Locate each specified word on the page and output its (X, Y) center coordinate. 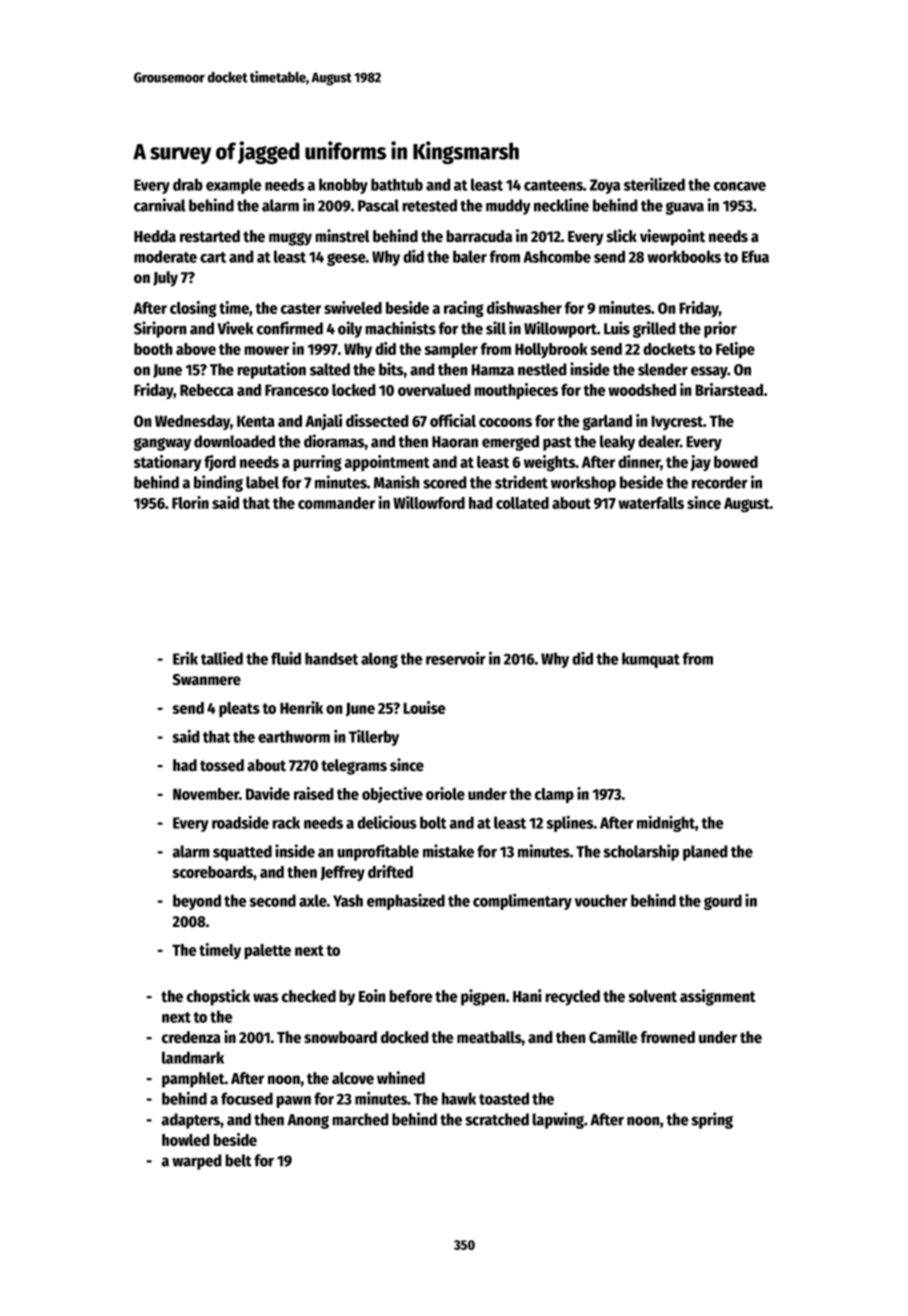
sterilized (654, 184)
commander (336, 503)
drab (188, 184)
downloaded (234, 441)
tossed (222, 765)
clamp (554, 796)
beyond (197, 902)
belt (238, 1160)
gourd (723, 902)
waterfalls (651, 502)
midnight (666, 823)
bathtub (397, 184)
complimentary (522, 901)
